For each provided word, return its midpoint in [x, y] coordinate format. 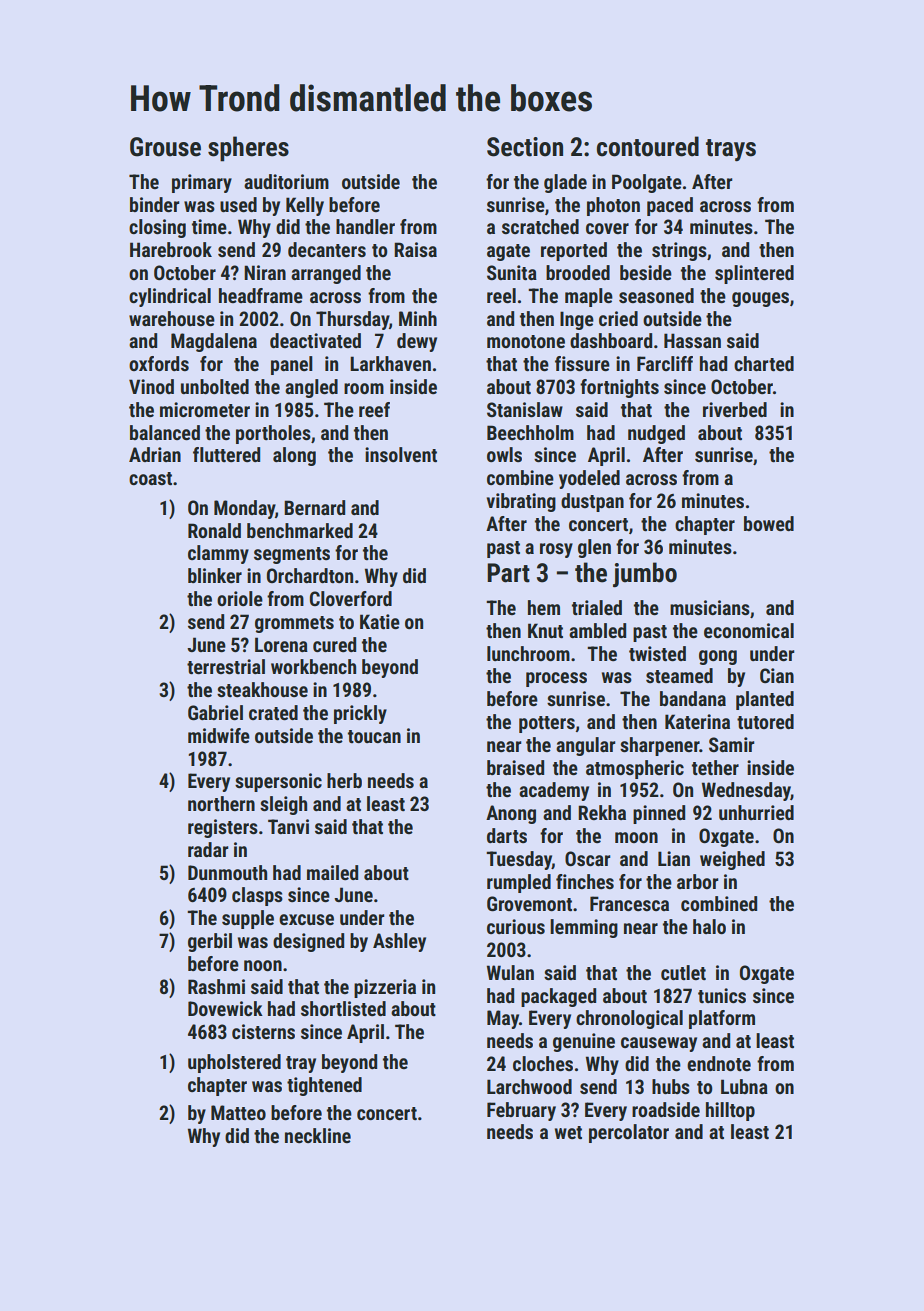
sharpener [660, 746]
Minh [418, 318]
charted [764, 363]
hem [544, 607]
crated [273, 712]
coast [150, 478]
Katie [380, 621]
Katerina [697, 721]
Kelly [305, 206]
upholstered [234, 1063]
